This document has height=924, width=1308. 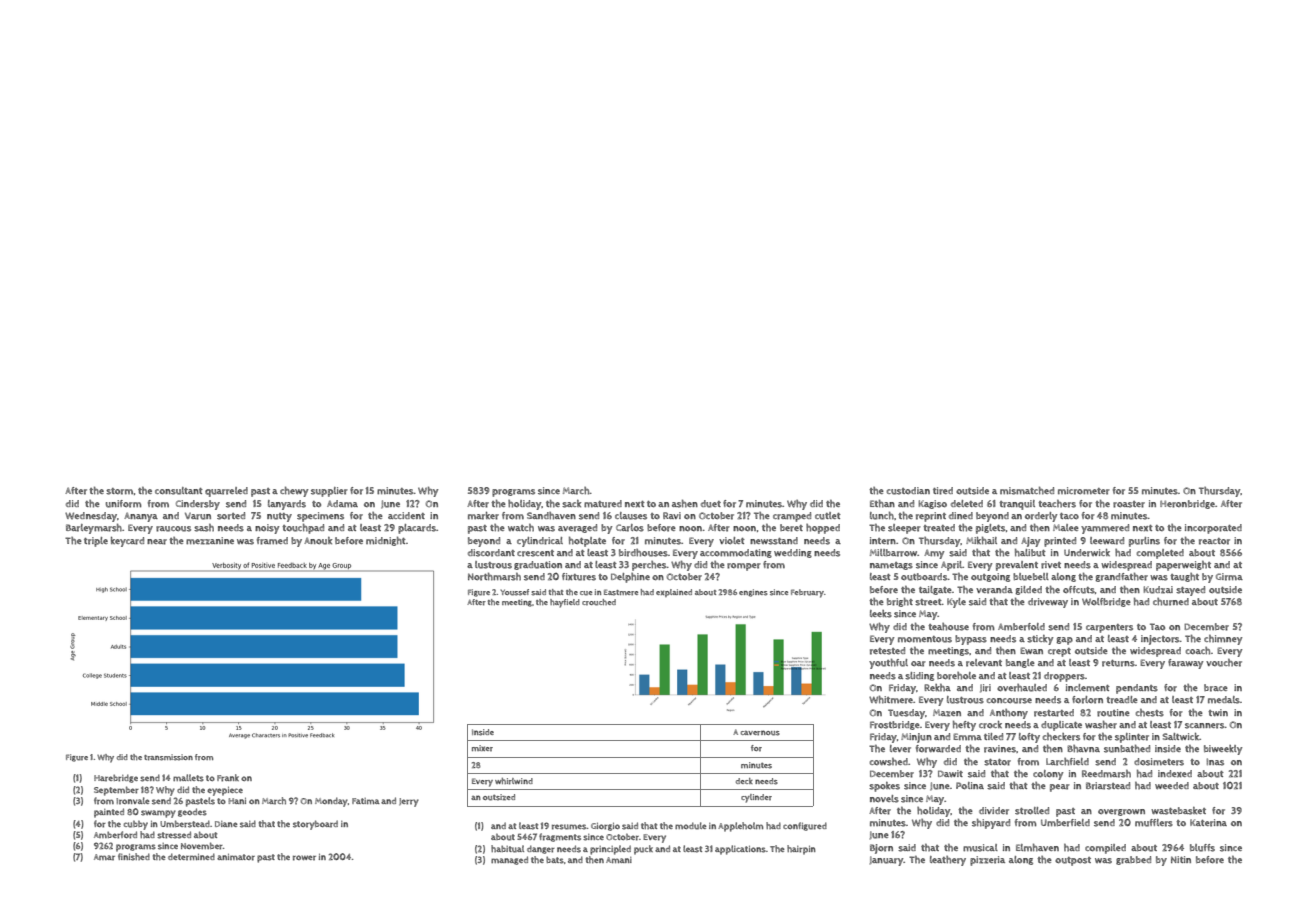 I want to click on Northmarsh, so click(x=494, y=577).
